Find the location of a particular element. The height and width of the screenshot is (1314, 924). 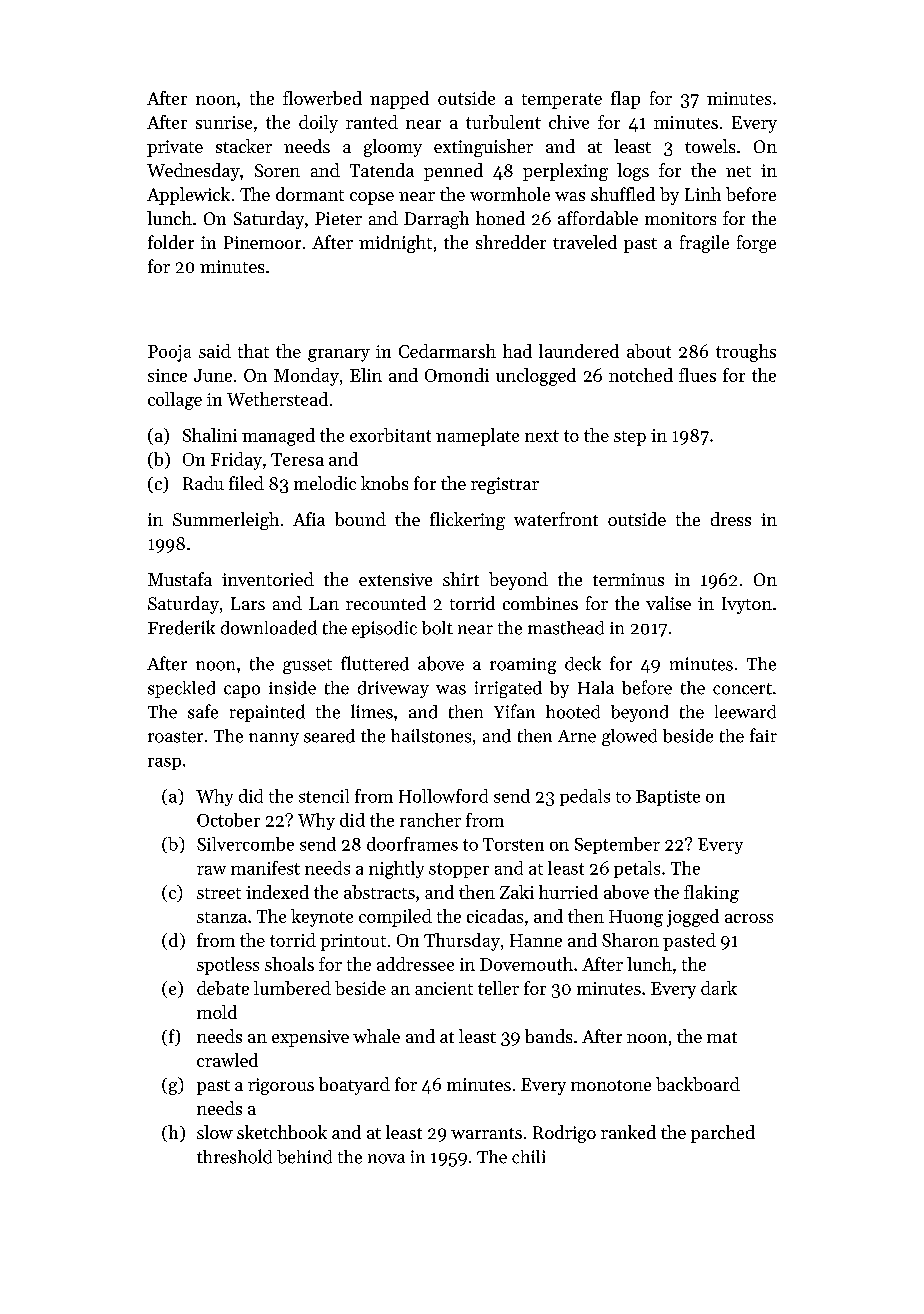

hurried is located at coordinates (568, 892).
